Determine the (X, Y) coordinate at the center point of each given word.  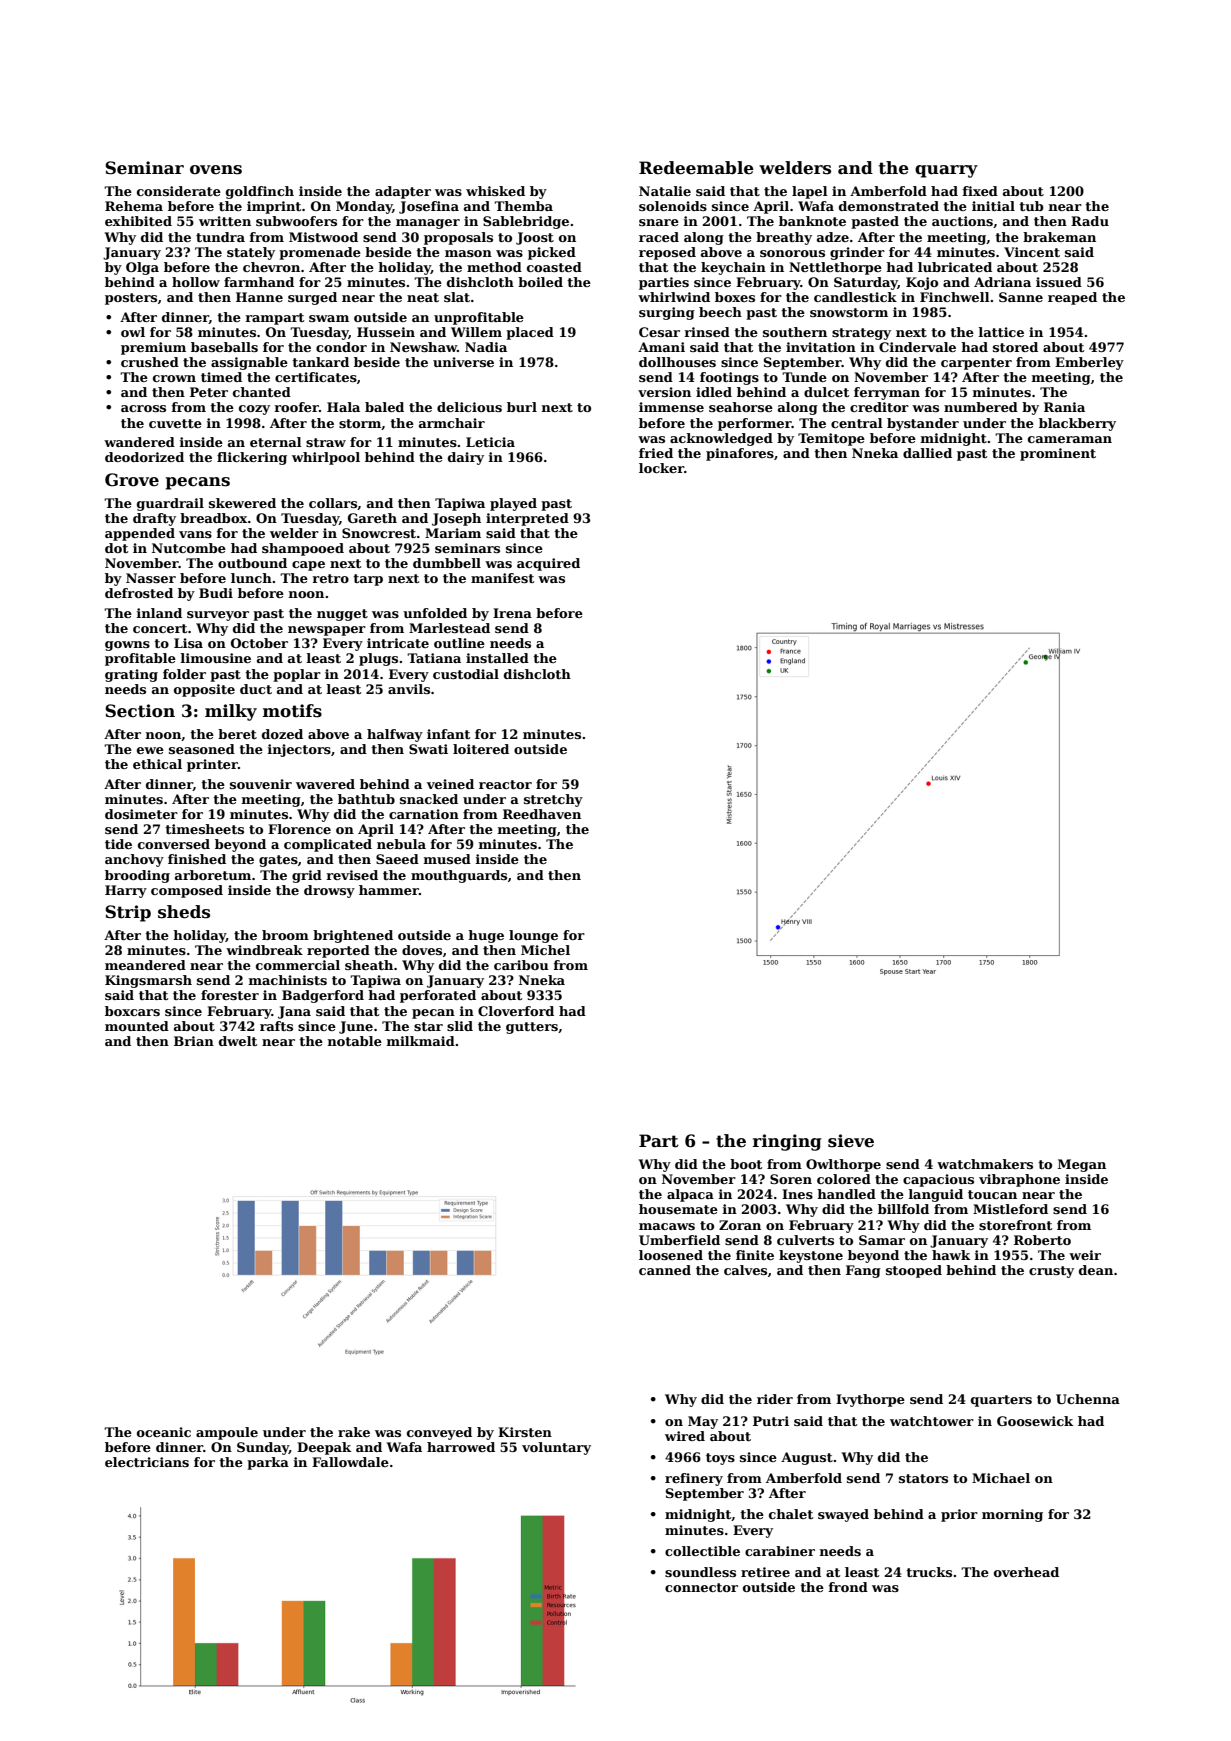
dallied (927, 453)
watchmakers (985, 1164)
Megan (1082, 1165)
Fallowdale (350, 1462)
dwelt (238, 1041)
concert (160, 628)
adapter (403, 192)
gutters (532, 1028)
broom (285, 935)
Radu (1090, 221)
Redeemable (696, 168)
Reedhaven (542, 814)
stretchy (553, 800)
